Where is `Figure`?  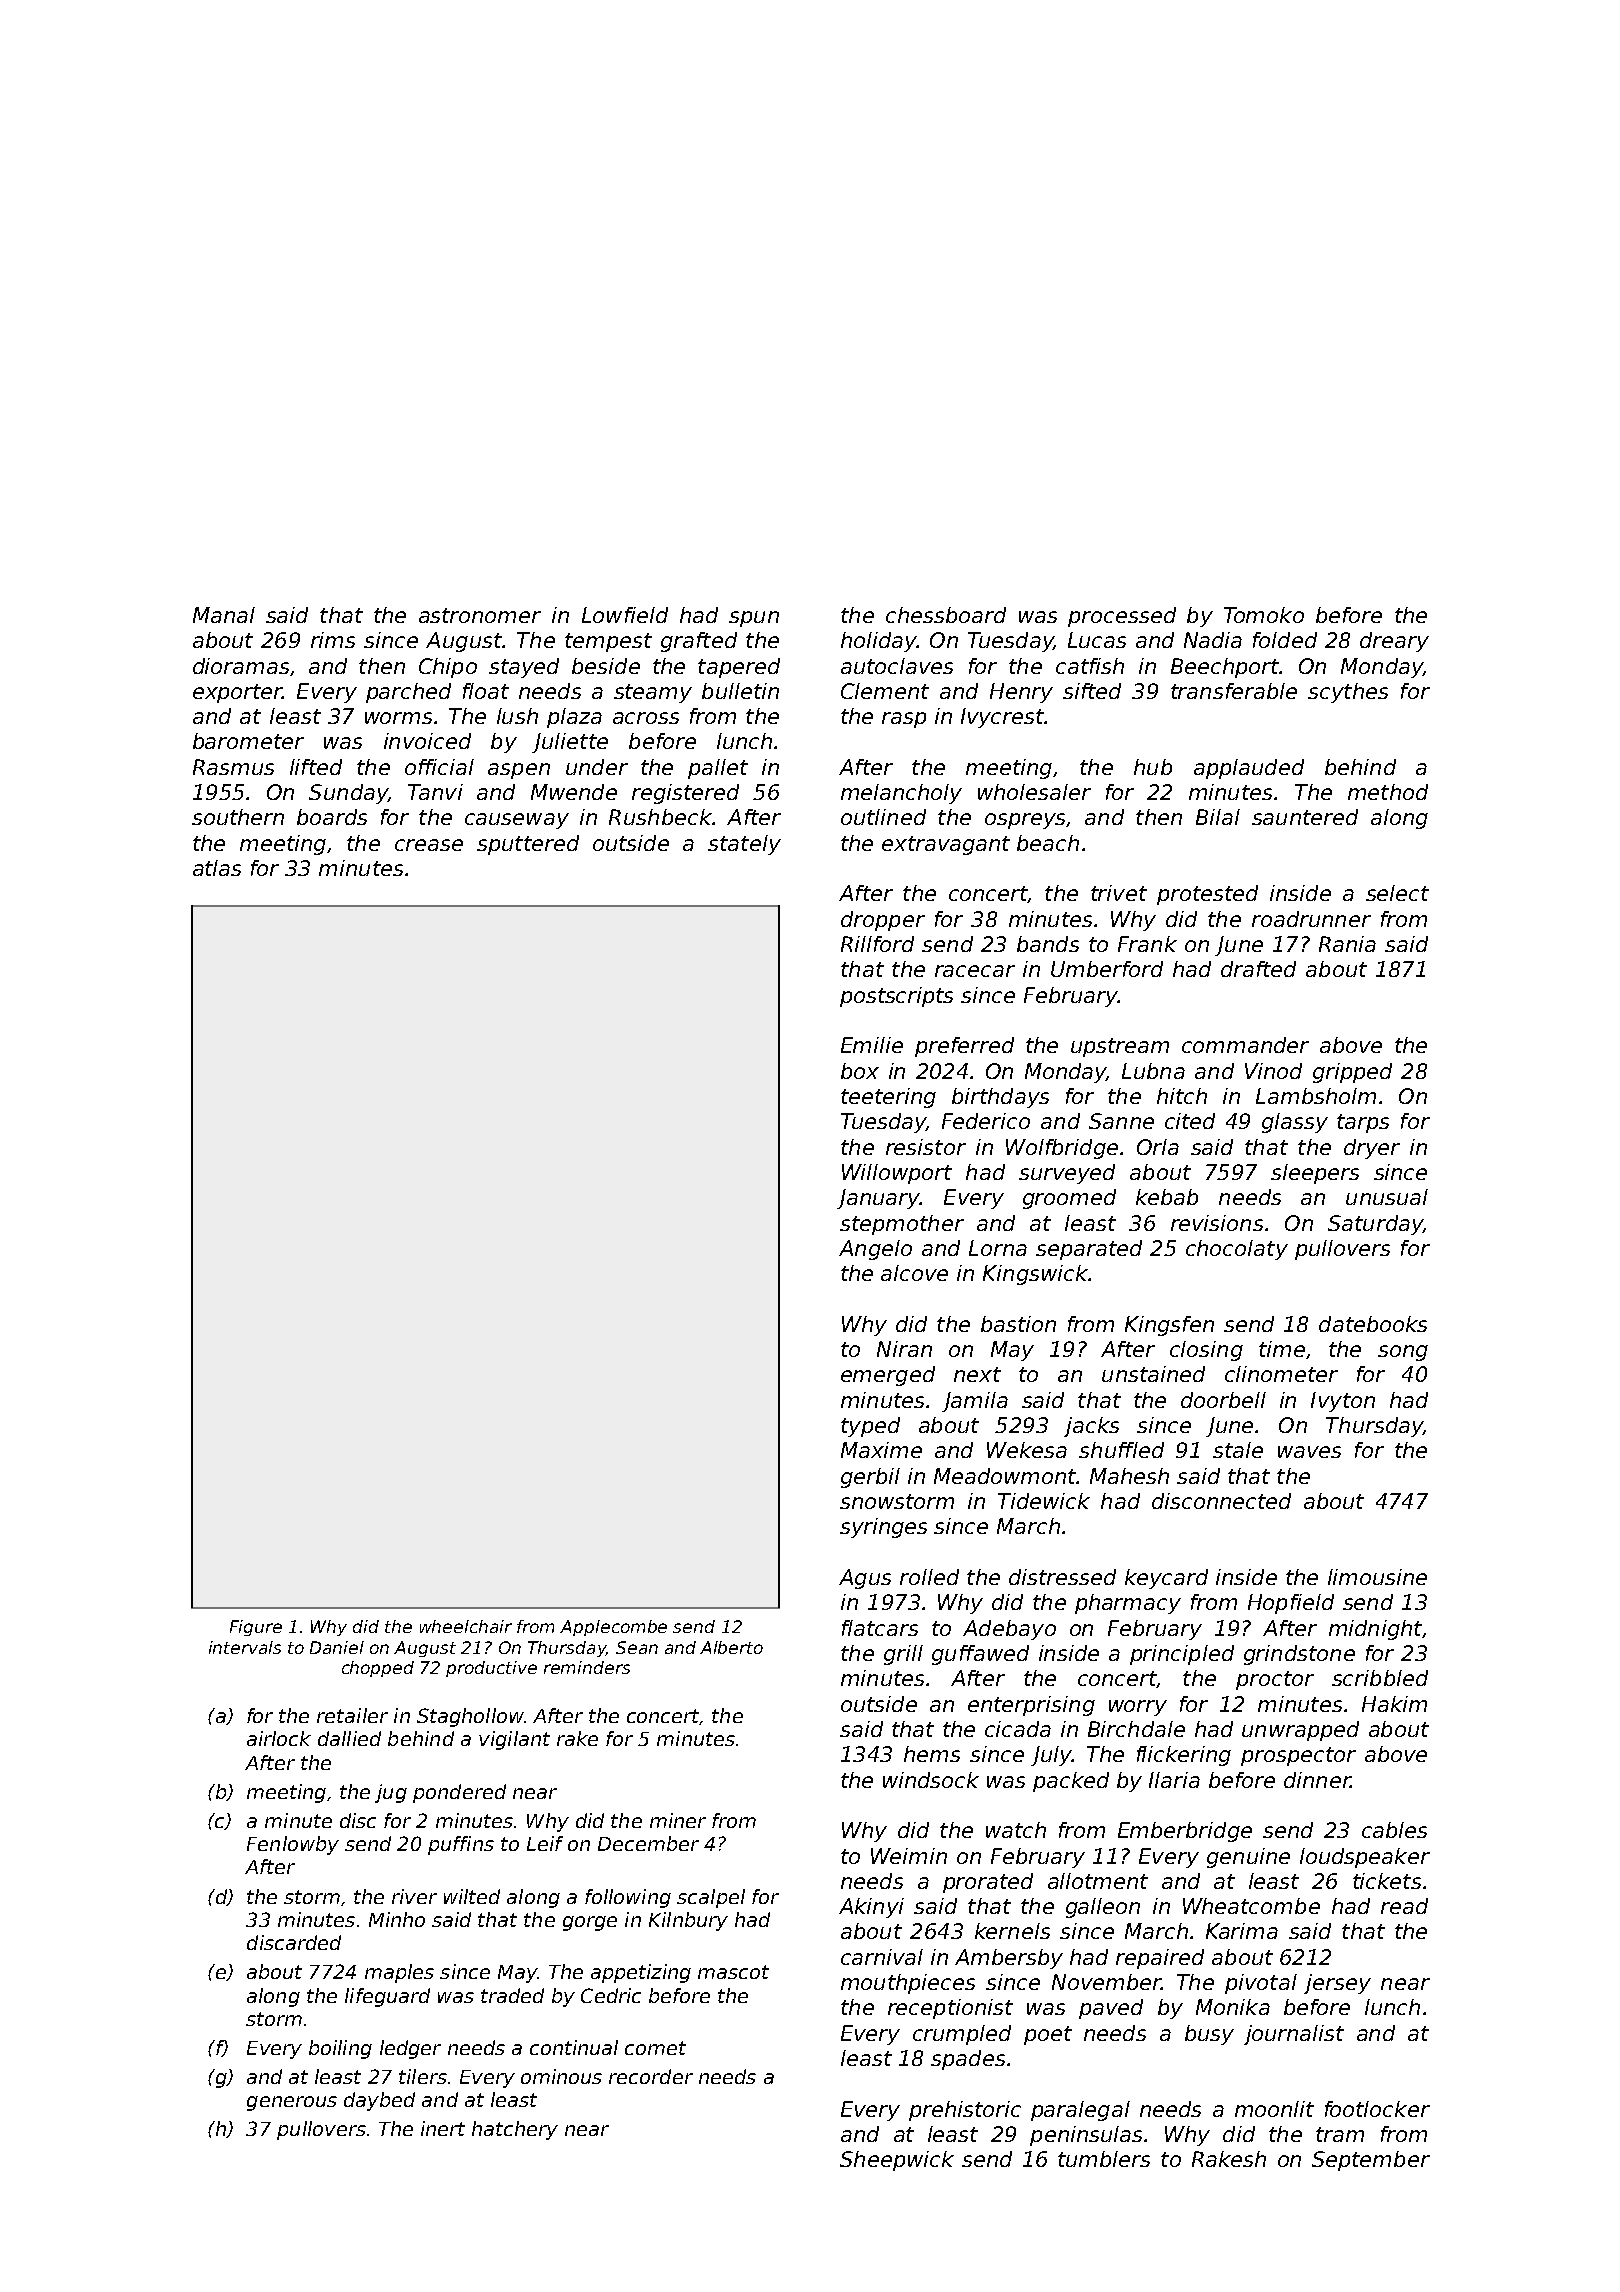
Figure is located at coordinates (256, 1628).
